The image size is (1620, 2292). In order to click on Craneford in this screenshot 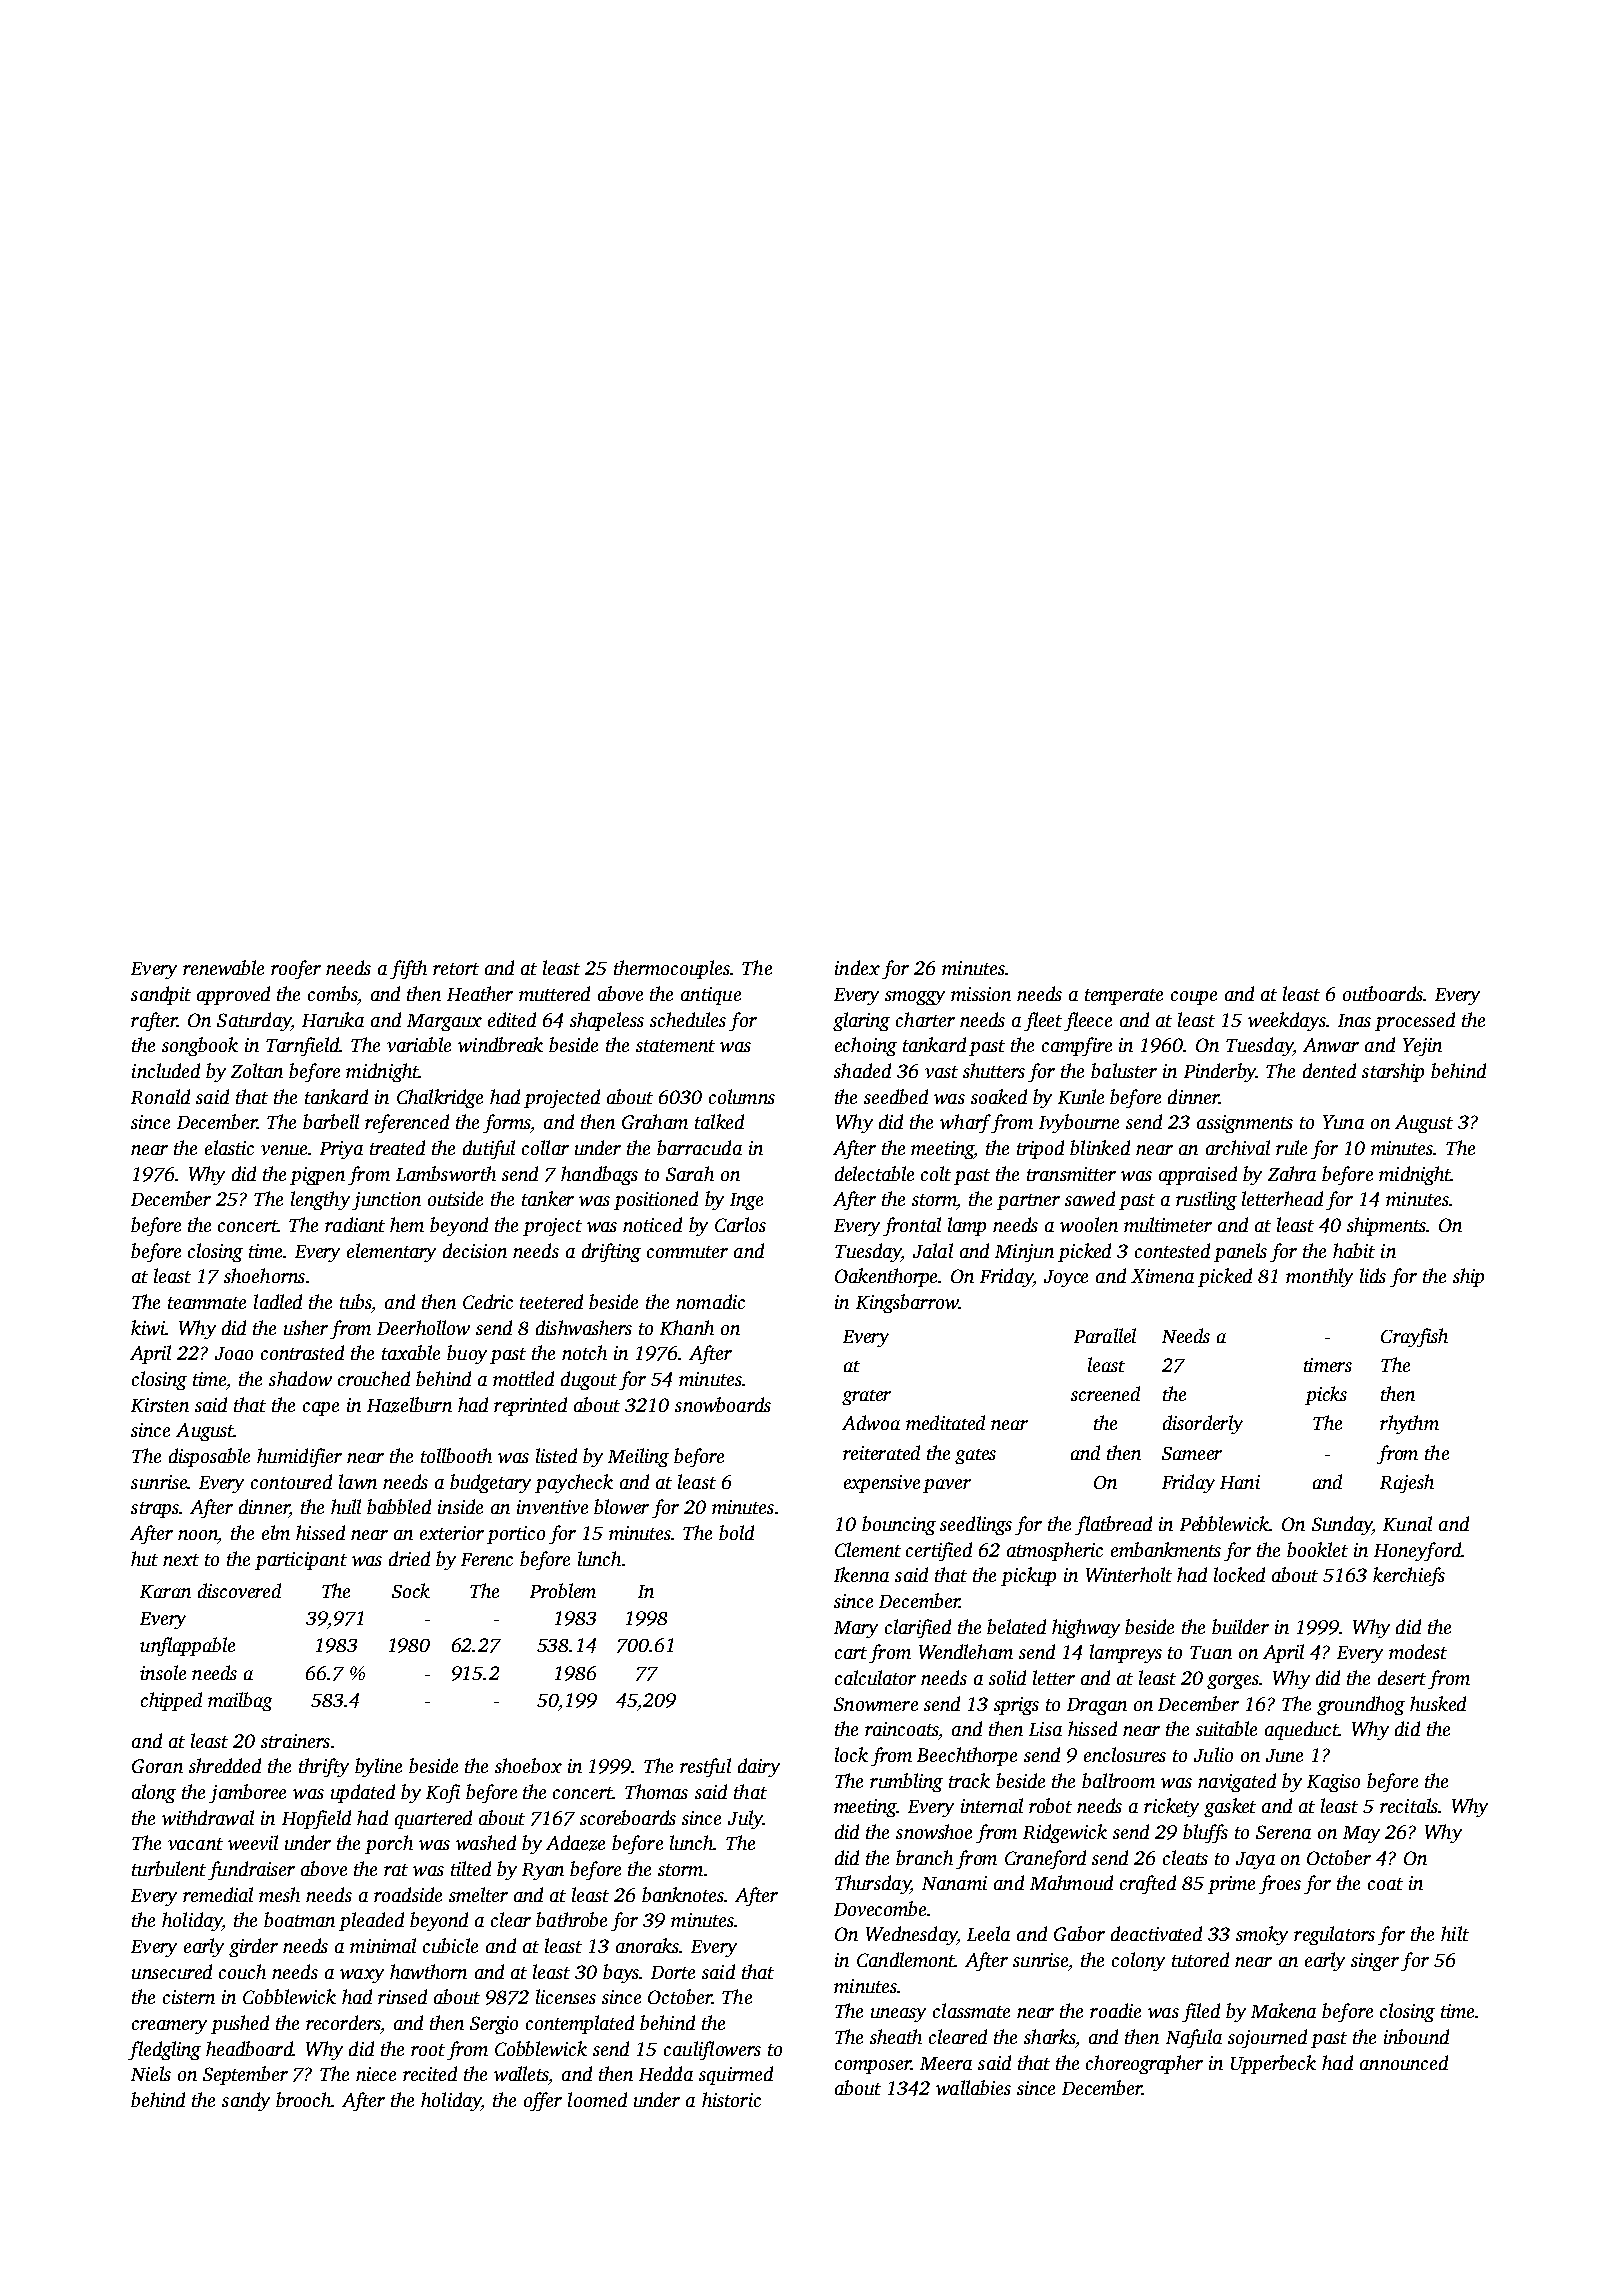, I will do `click(1045, 1859)`.
